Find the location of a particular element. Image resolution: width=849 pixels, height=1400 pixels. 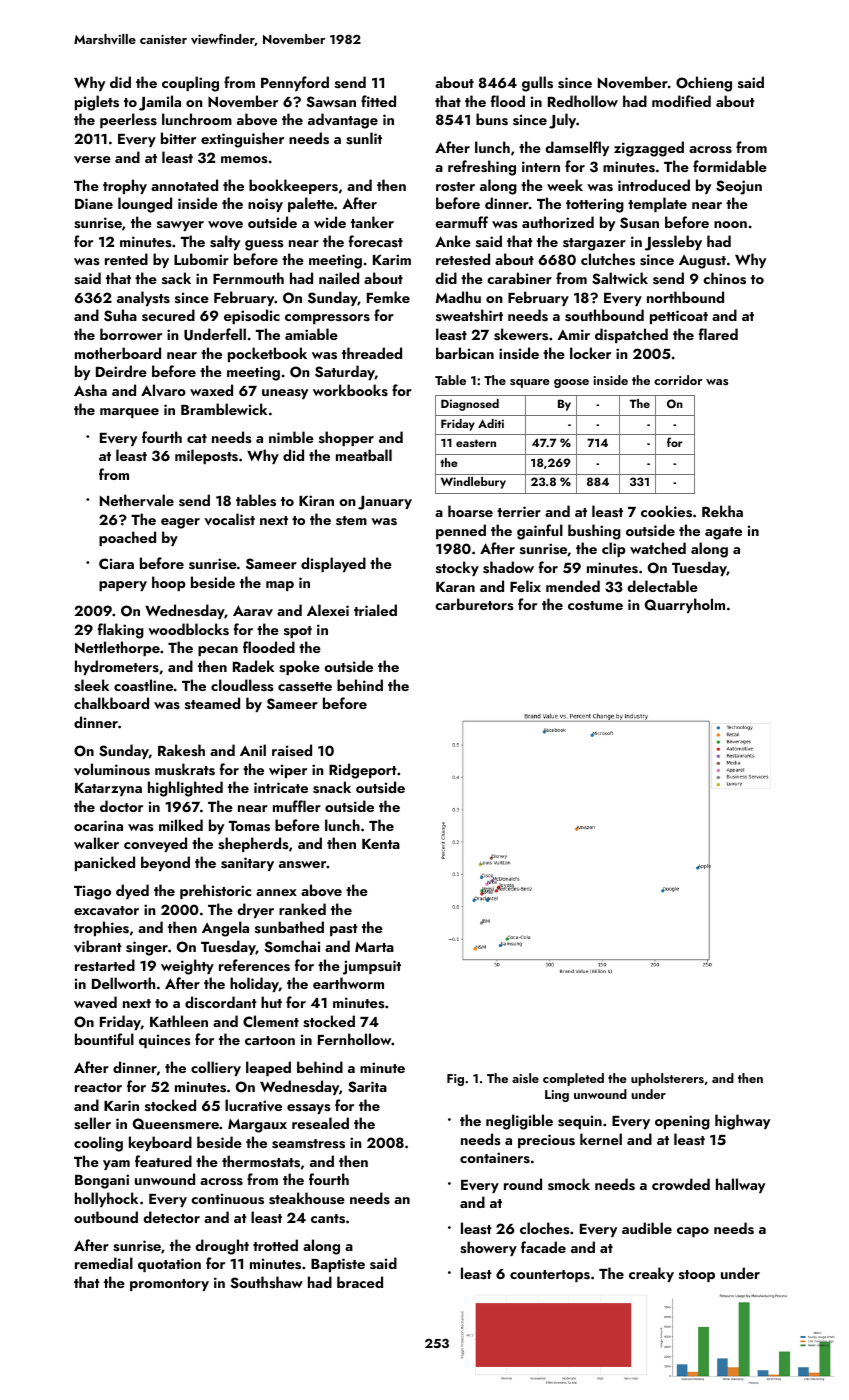

Saltwick is located at coordinates (620, 278).
